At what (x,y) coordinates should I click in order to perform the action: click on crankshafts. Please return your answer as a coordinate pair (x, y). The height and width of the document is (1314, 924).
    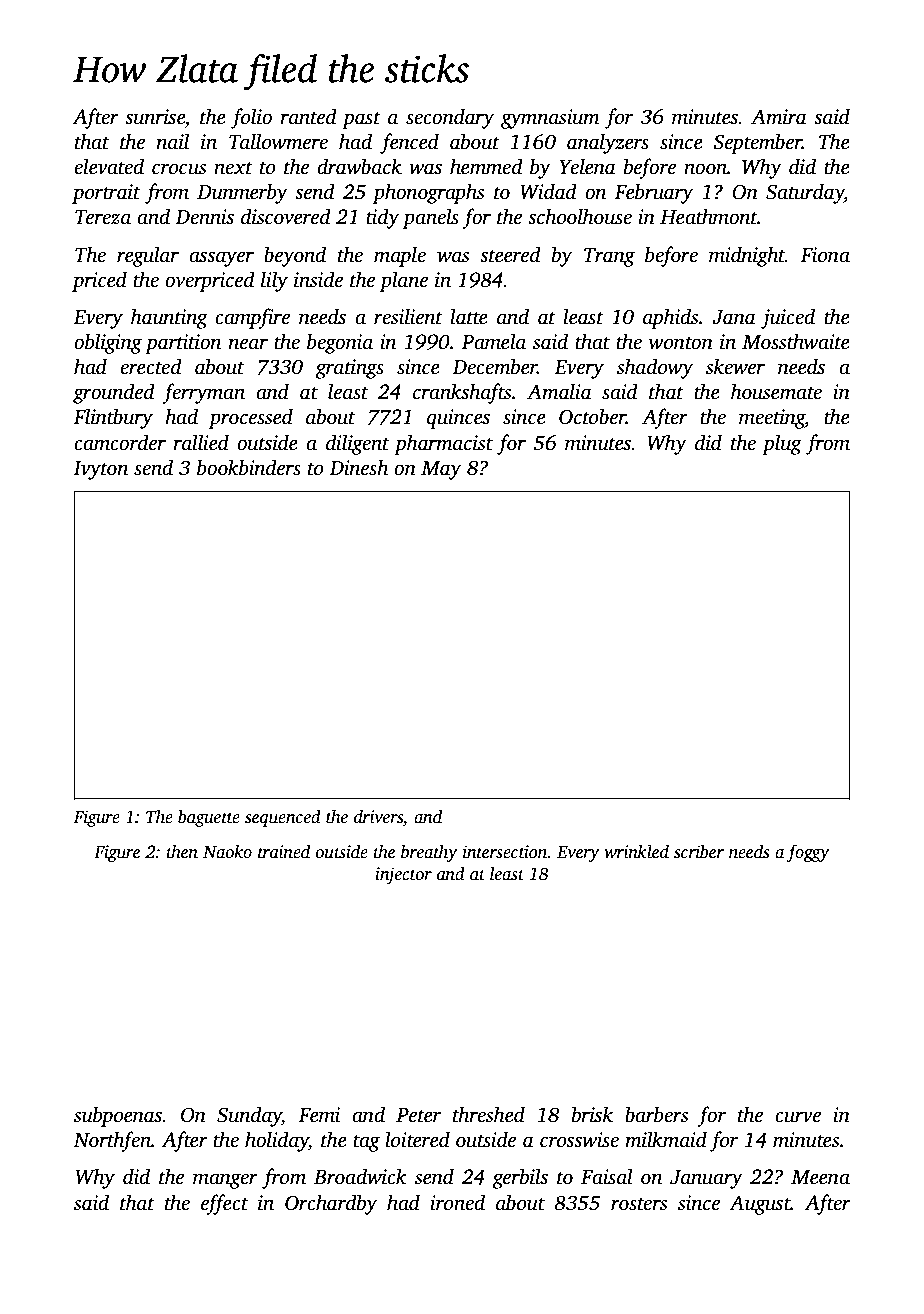
    Looking at the image, I should click on (462, 393).
